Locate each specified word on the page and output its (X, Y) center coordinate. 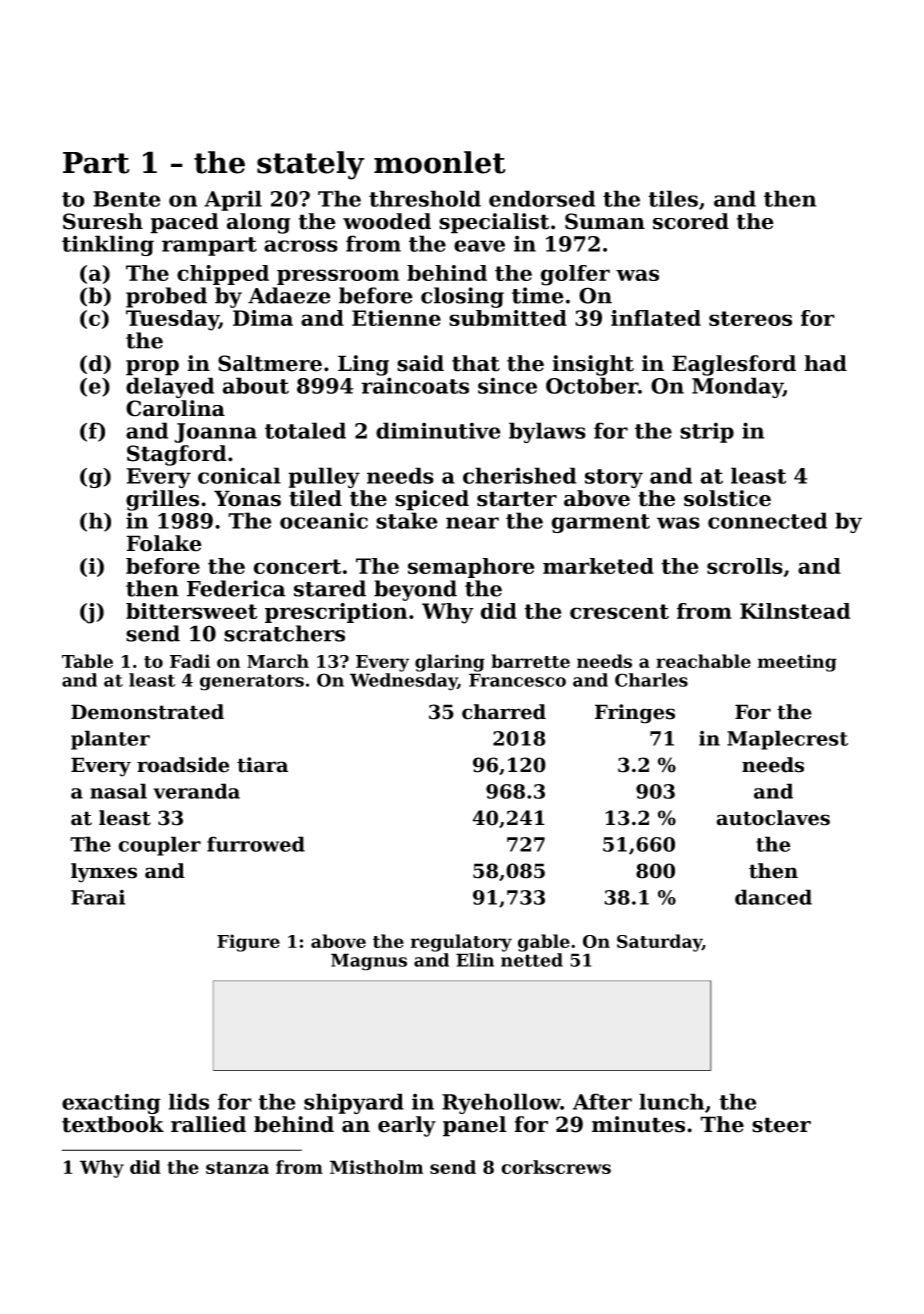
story (614, 478)
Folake (164, 543)
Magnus (369, 962)
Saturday (659, 943)
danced (773, 897)
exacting (111, 1104)
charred (504, 712)
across (301, 246)
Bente (127, 199)
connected (767, 520)
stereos (750, 318)
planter (110, 740)
